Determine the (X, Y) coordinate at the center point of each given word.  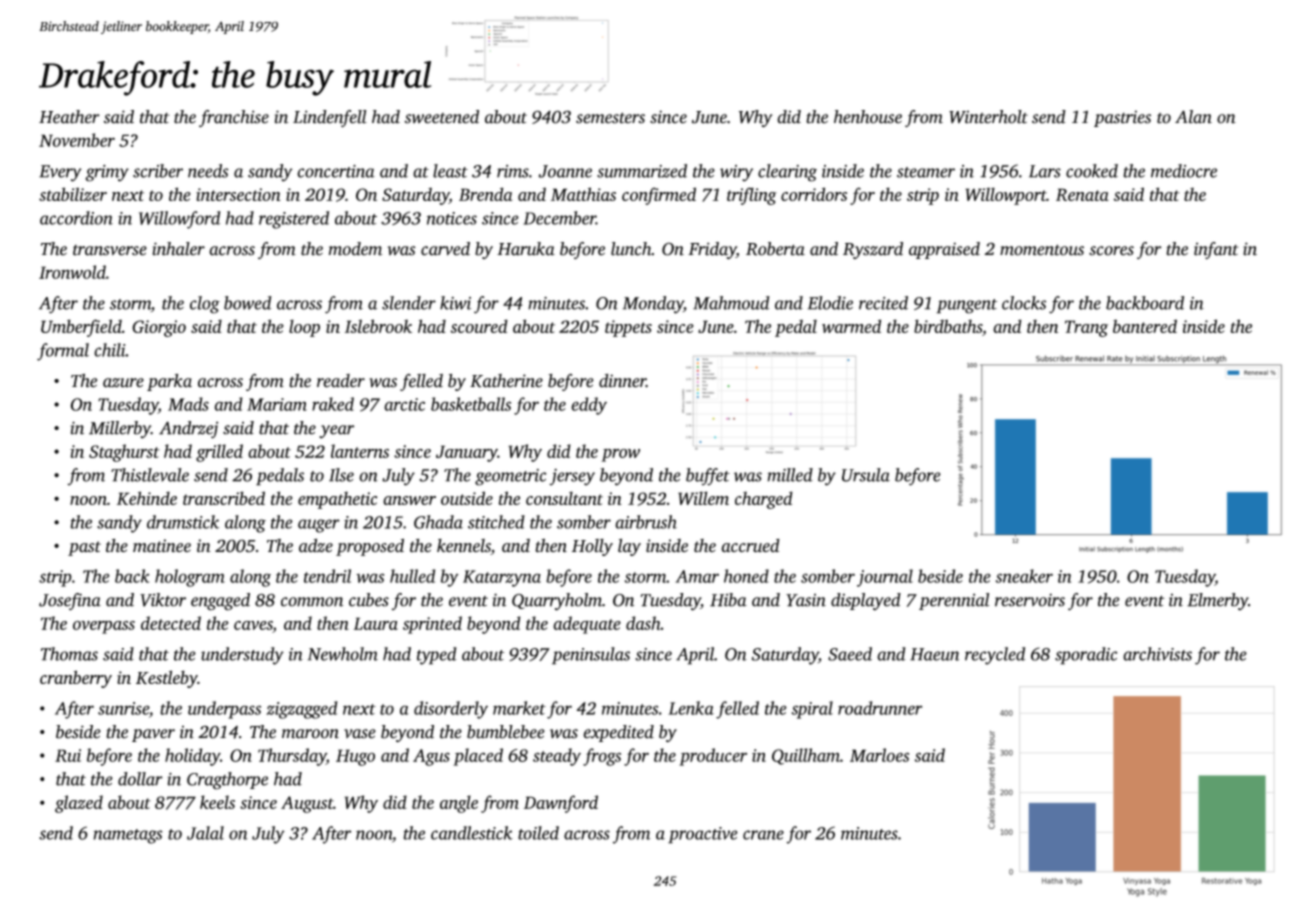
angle (459, 804)
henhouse (868, 117)
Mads (188, 404)
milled (790, 475)
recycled (995, 656)
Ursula (866, 475)
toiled (538, 833)
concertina (336, 171)
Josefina (70, 601)
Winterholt (988, 117)
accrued (750, 546)
